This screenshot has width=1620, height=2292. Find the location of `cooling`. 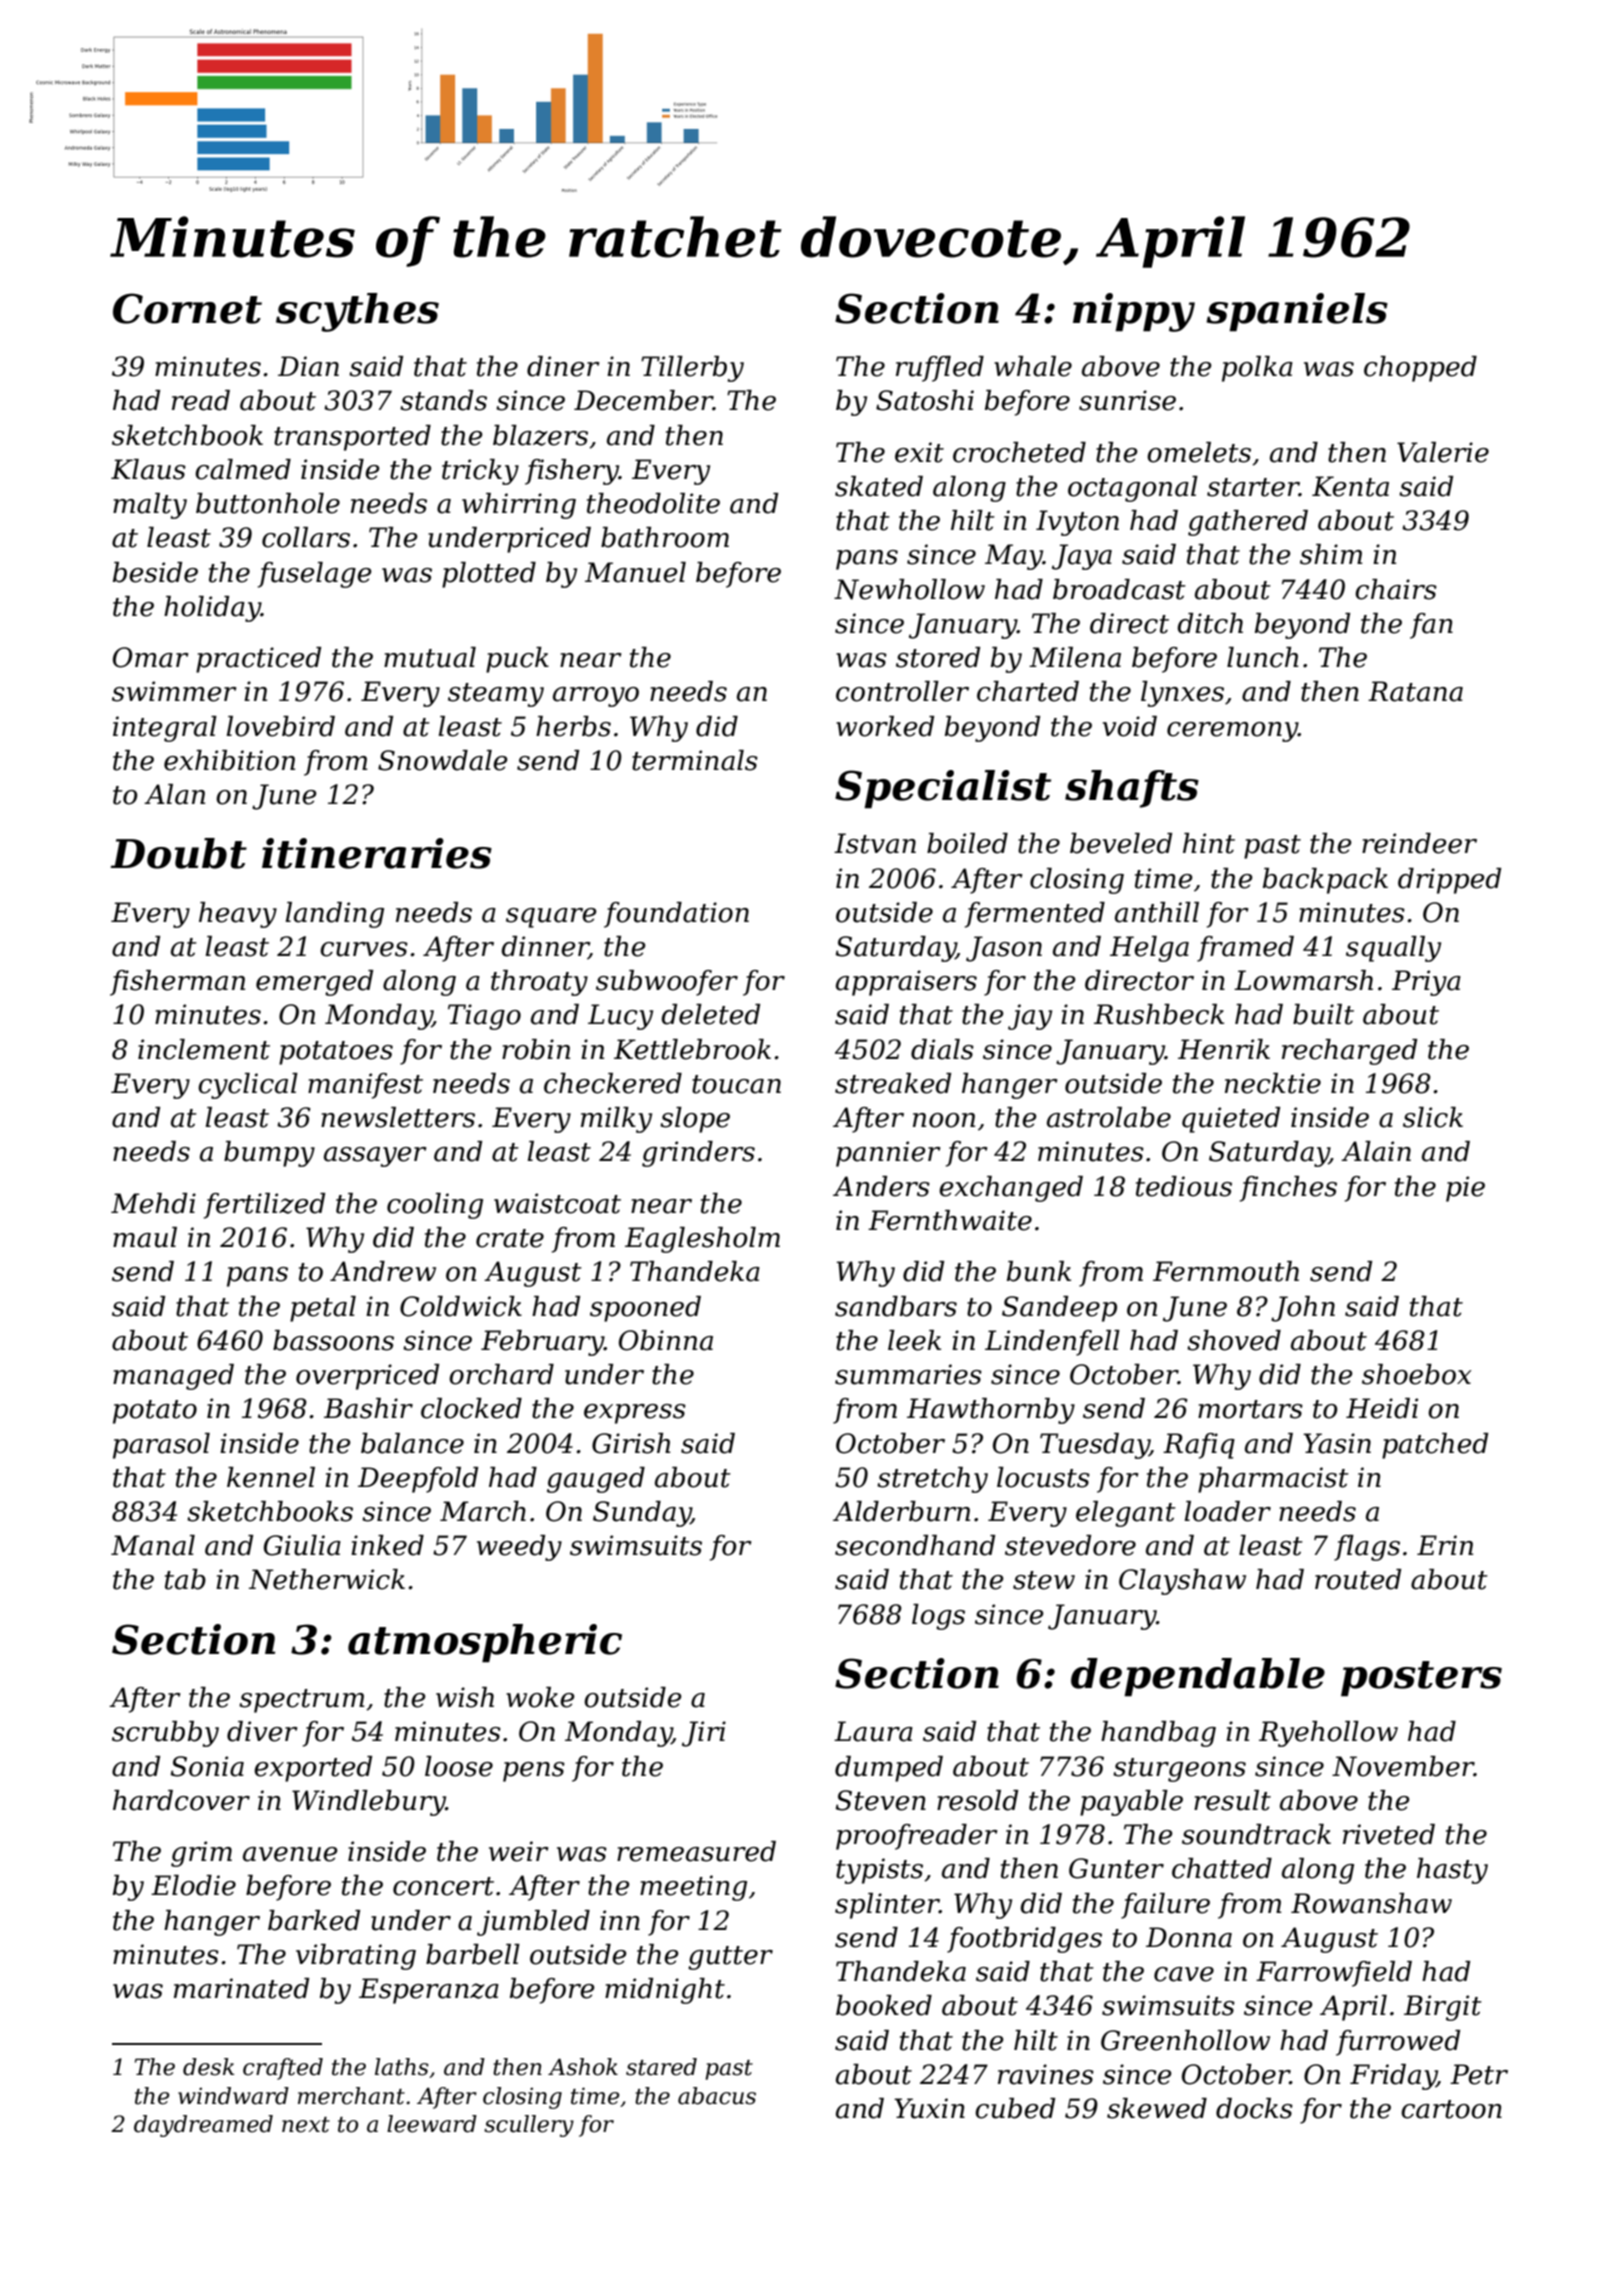

cooling is located at coordinates (435, 1206).
